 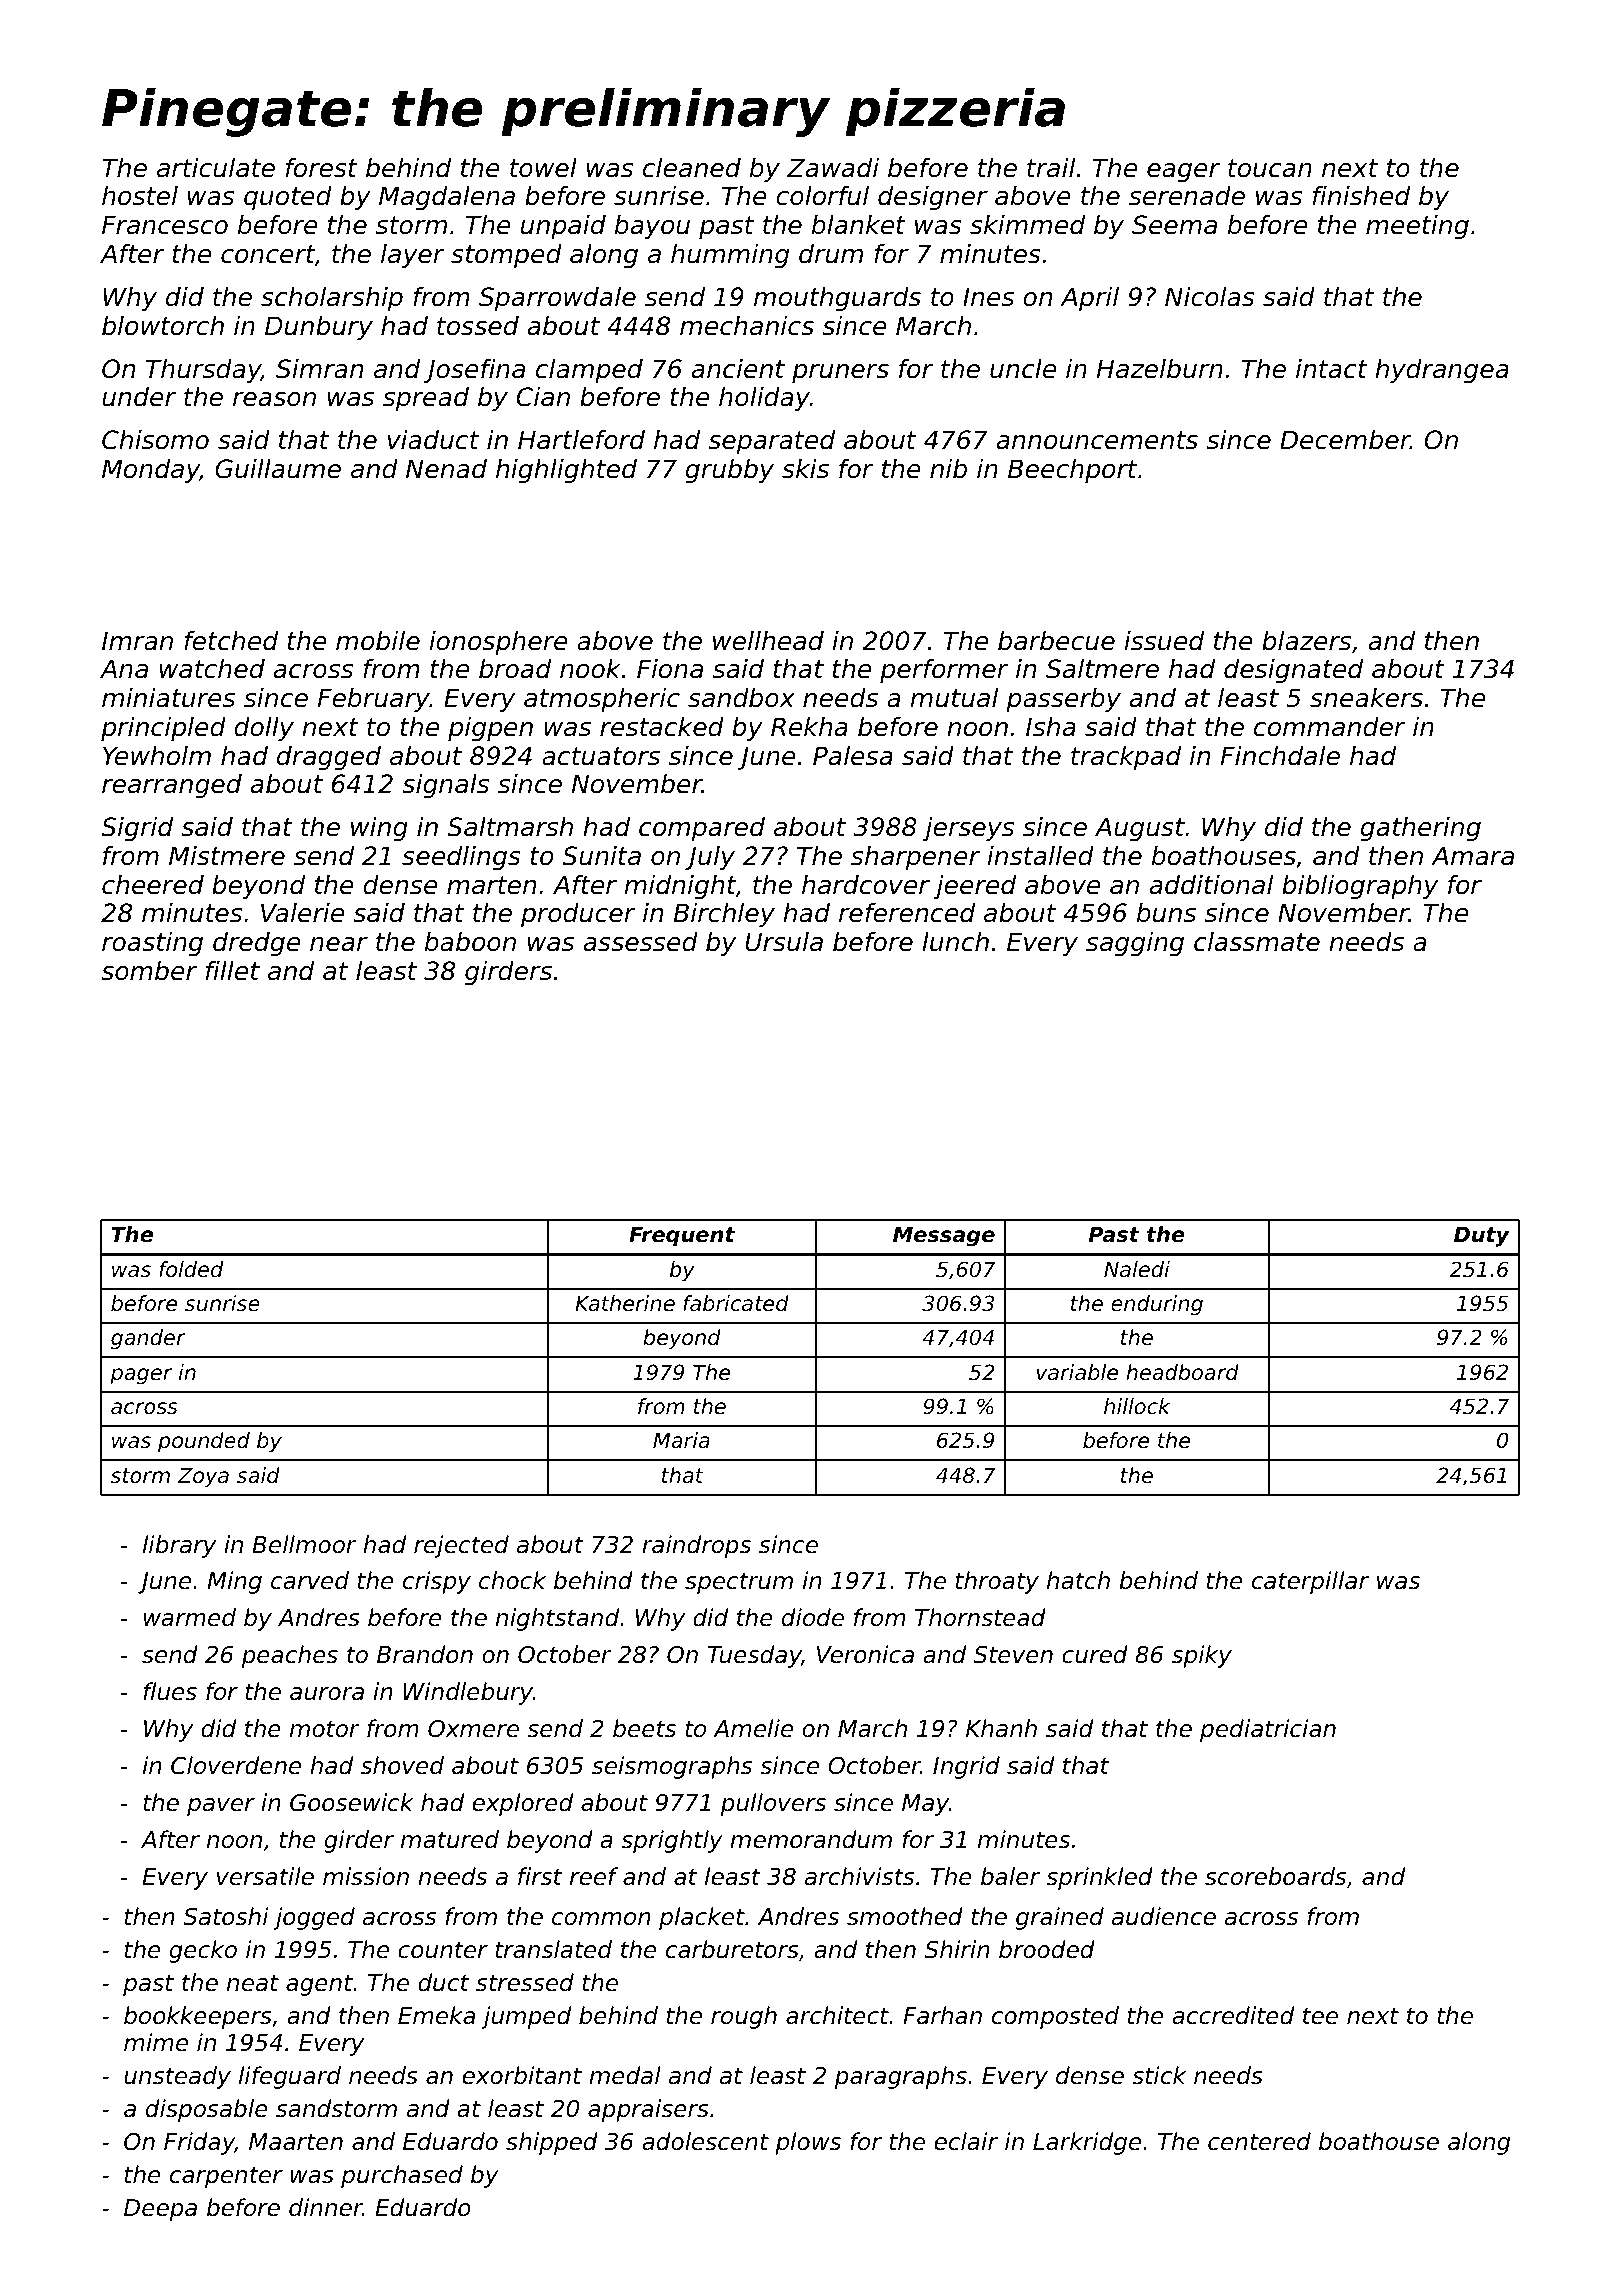 I want to click on baboon, so click(x=470, y=942).
